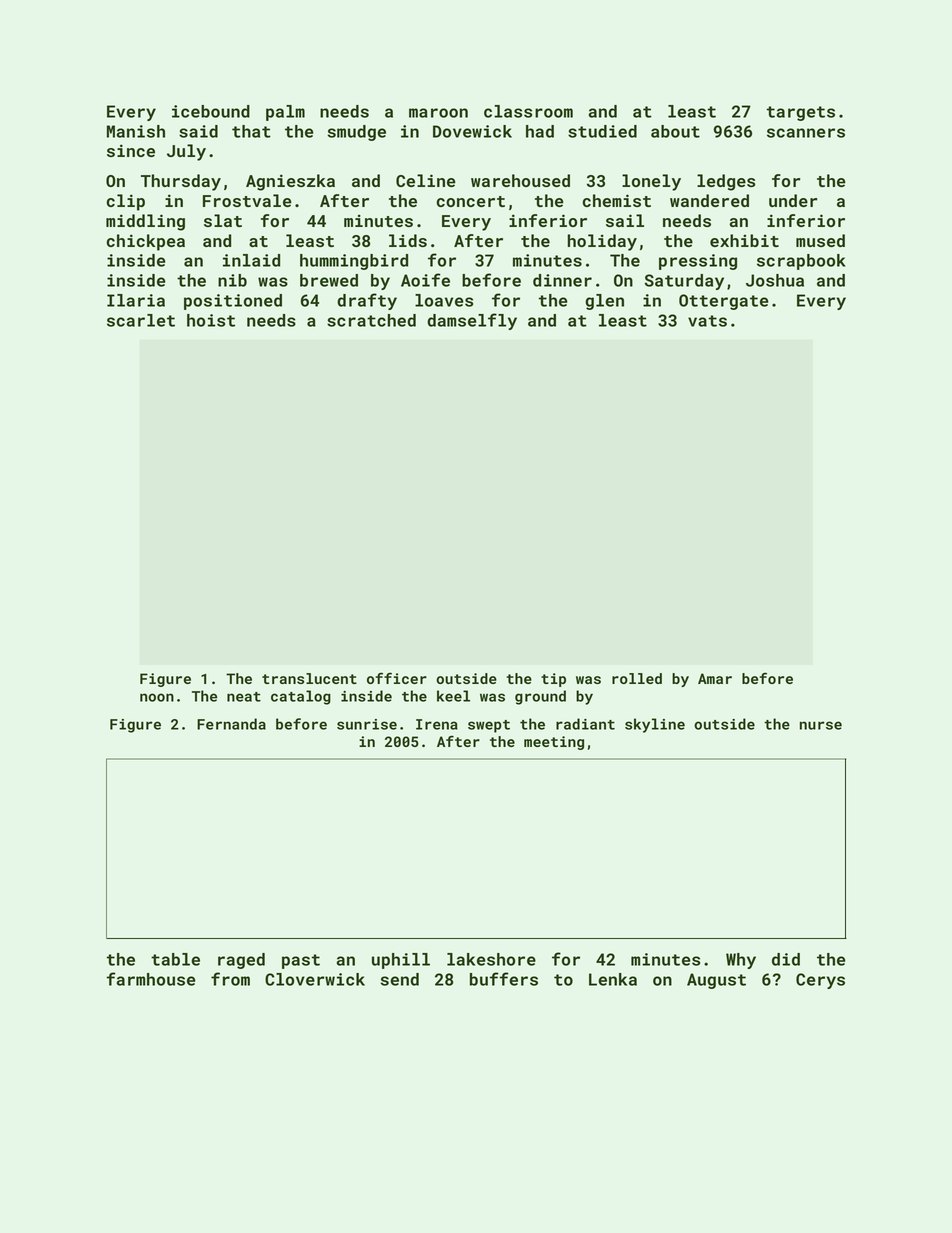  What do you see at coordinates (520, 180) in the document?
I see `warehoused` at bounding box center [520, 180].
